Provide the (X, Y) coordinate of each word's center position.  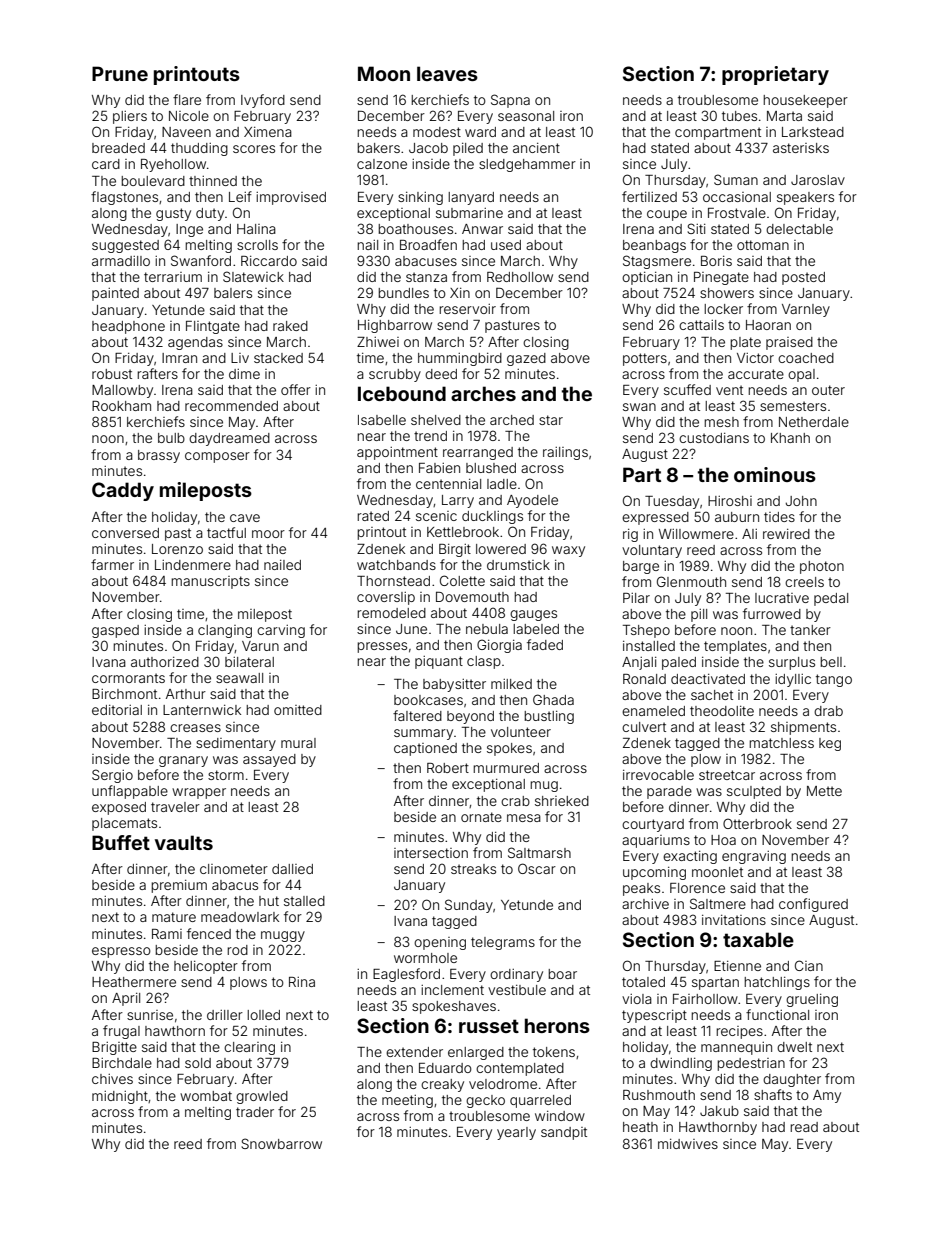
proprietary (775, 75)
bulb (171, 438)
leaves (447, 73)
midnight (120, 1097)
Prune (120, 73)
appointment (397, 453)
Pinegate (721, 278)
